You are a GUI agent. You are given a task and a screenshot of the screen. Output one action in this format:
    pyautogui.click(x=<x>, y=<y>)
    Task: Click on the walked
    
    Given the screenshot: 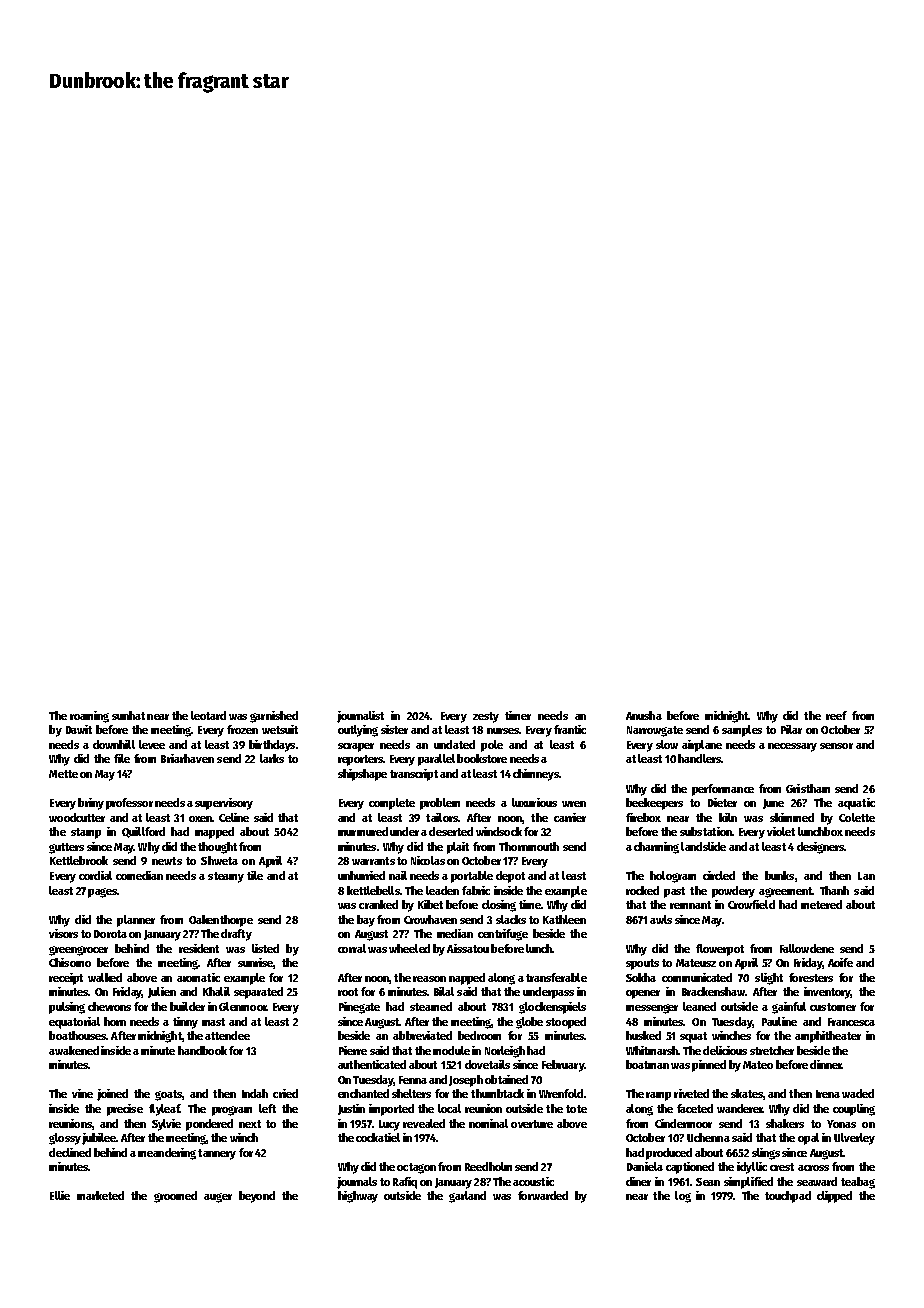 What is the action you would take?
    pyautogui.click(x=105, y=977)
